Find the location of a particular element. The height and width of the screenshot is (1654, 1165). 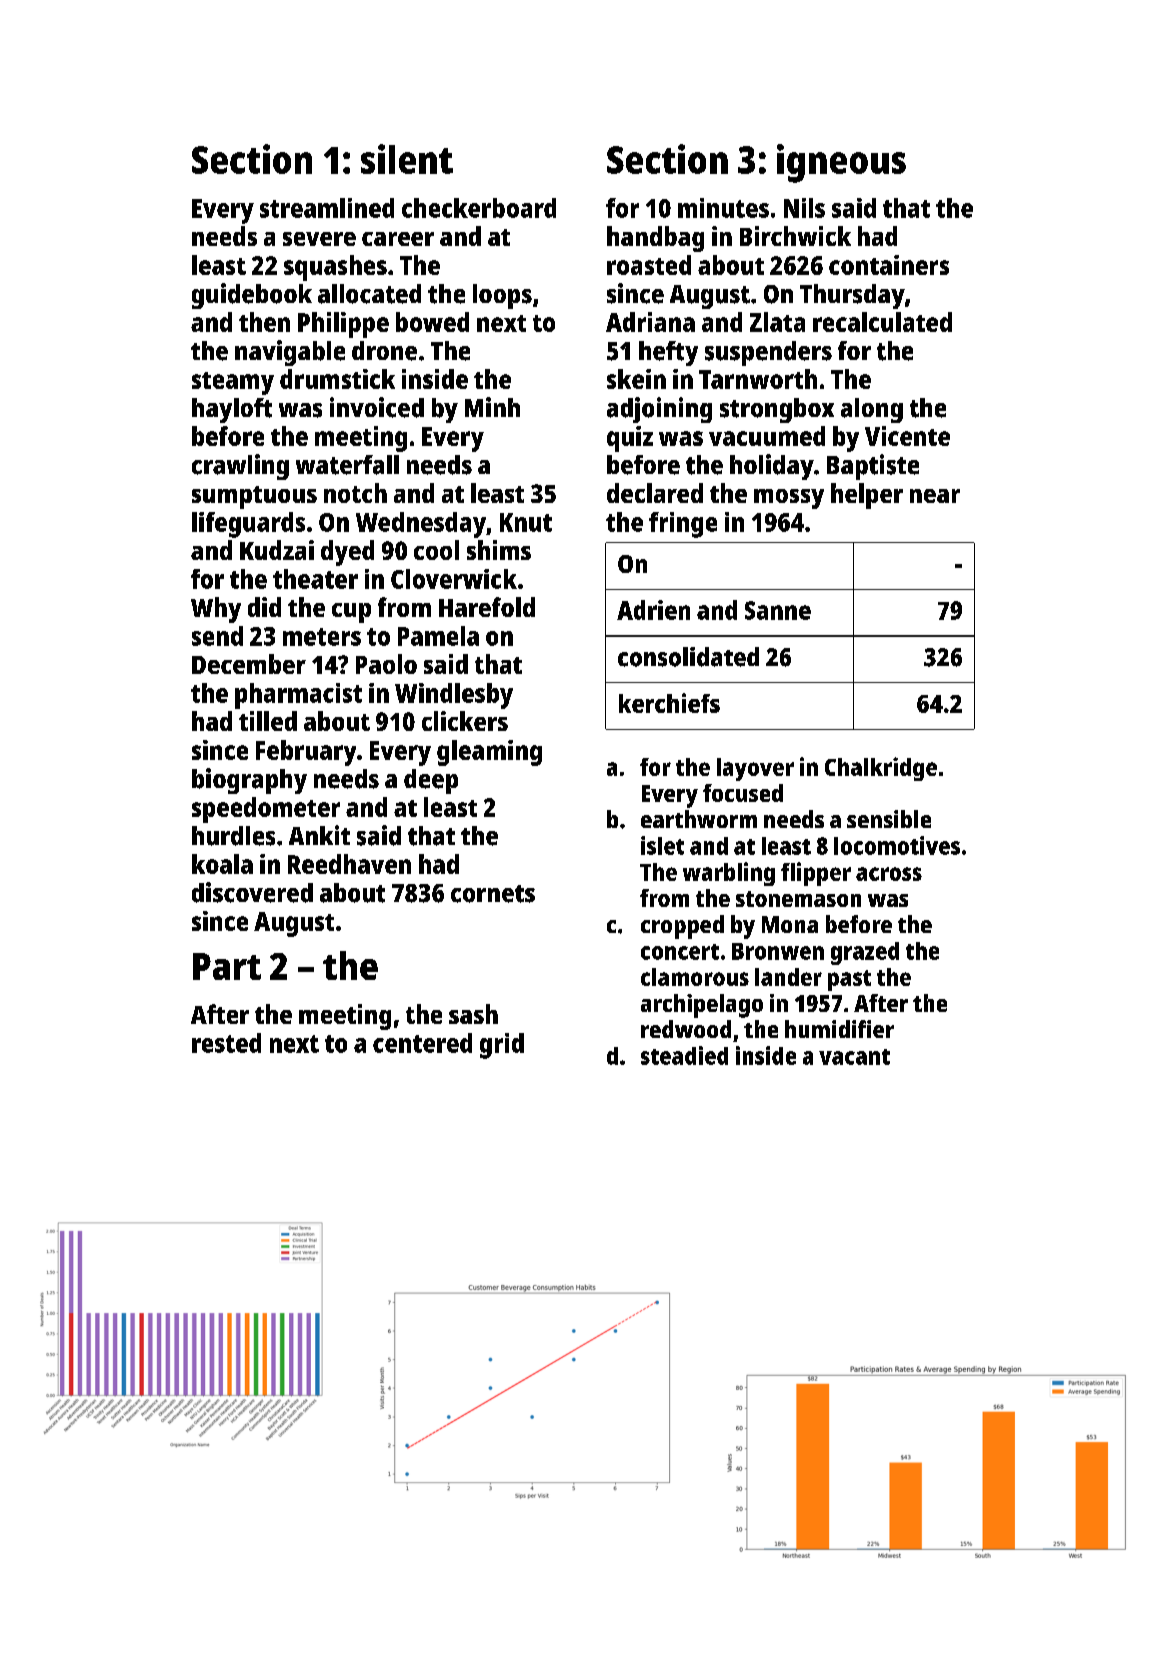

Nils is located at coordinates (804, 208).
